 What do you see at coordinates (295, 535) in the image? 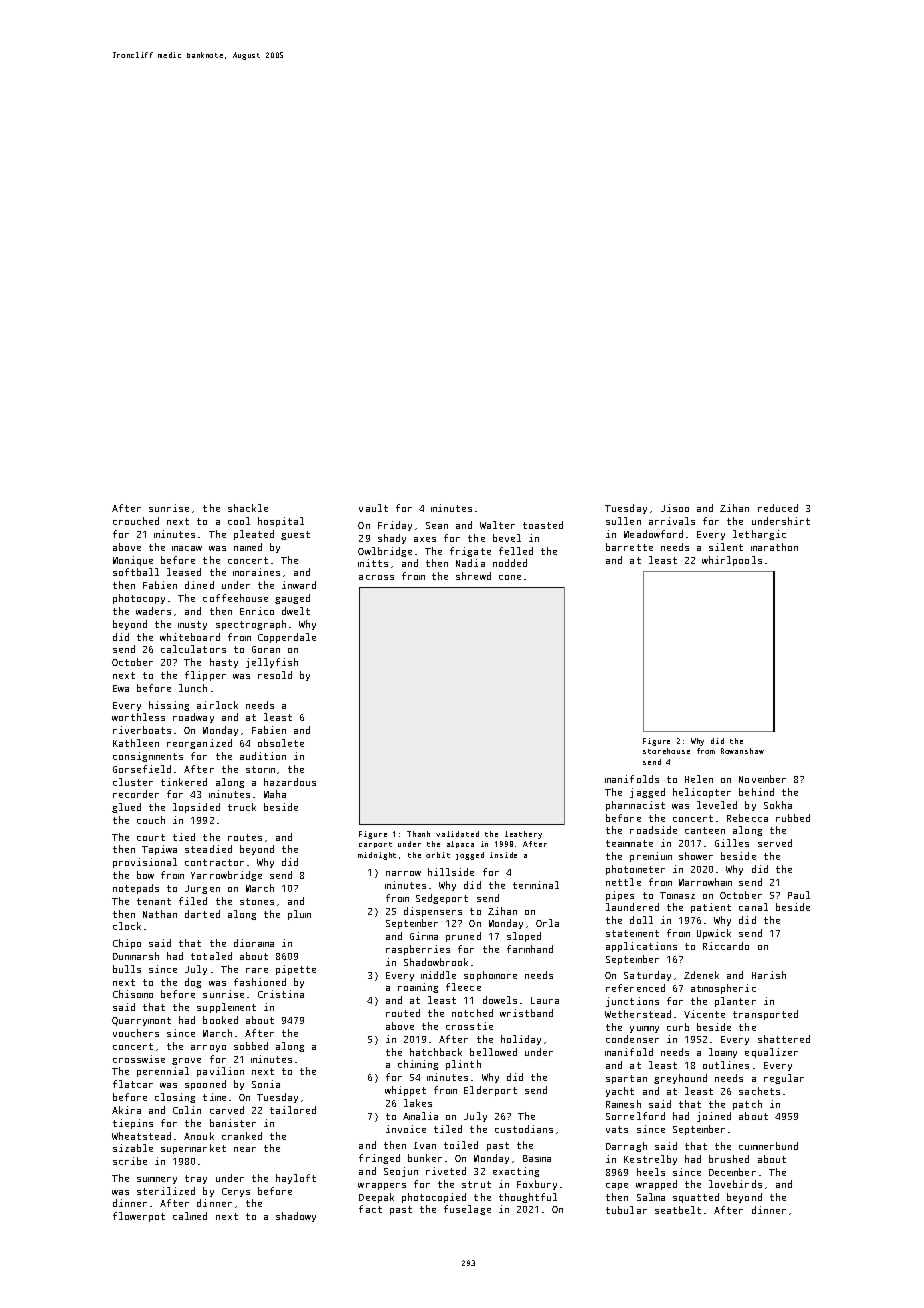
I see `guest` at bounding box center [295, 535].
